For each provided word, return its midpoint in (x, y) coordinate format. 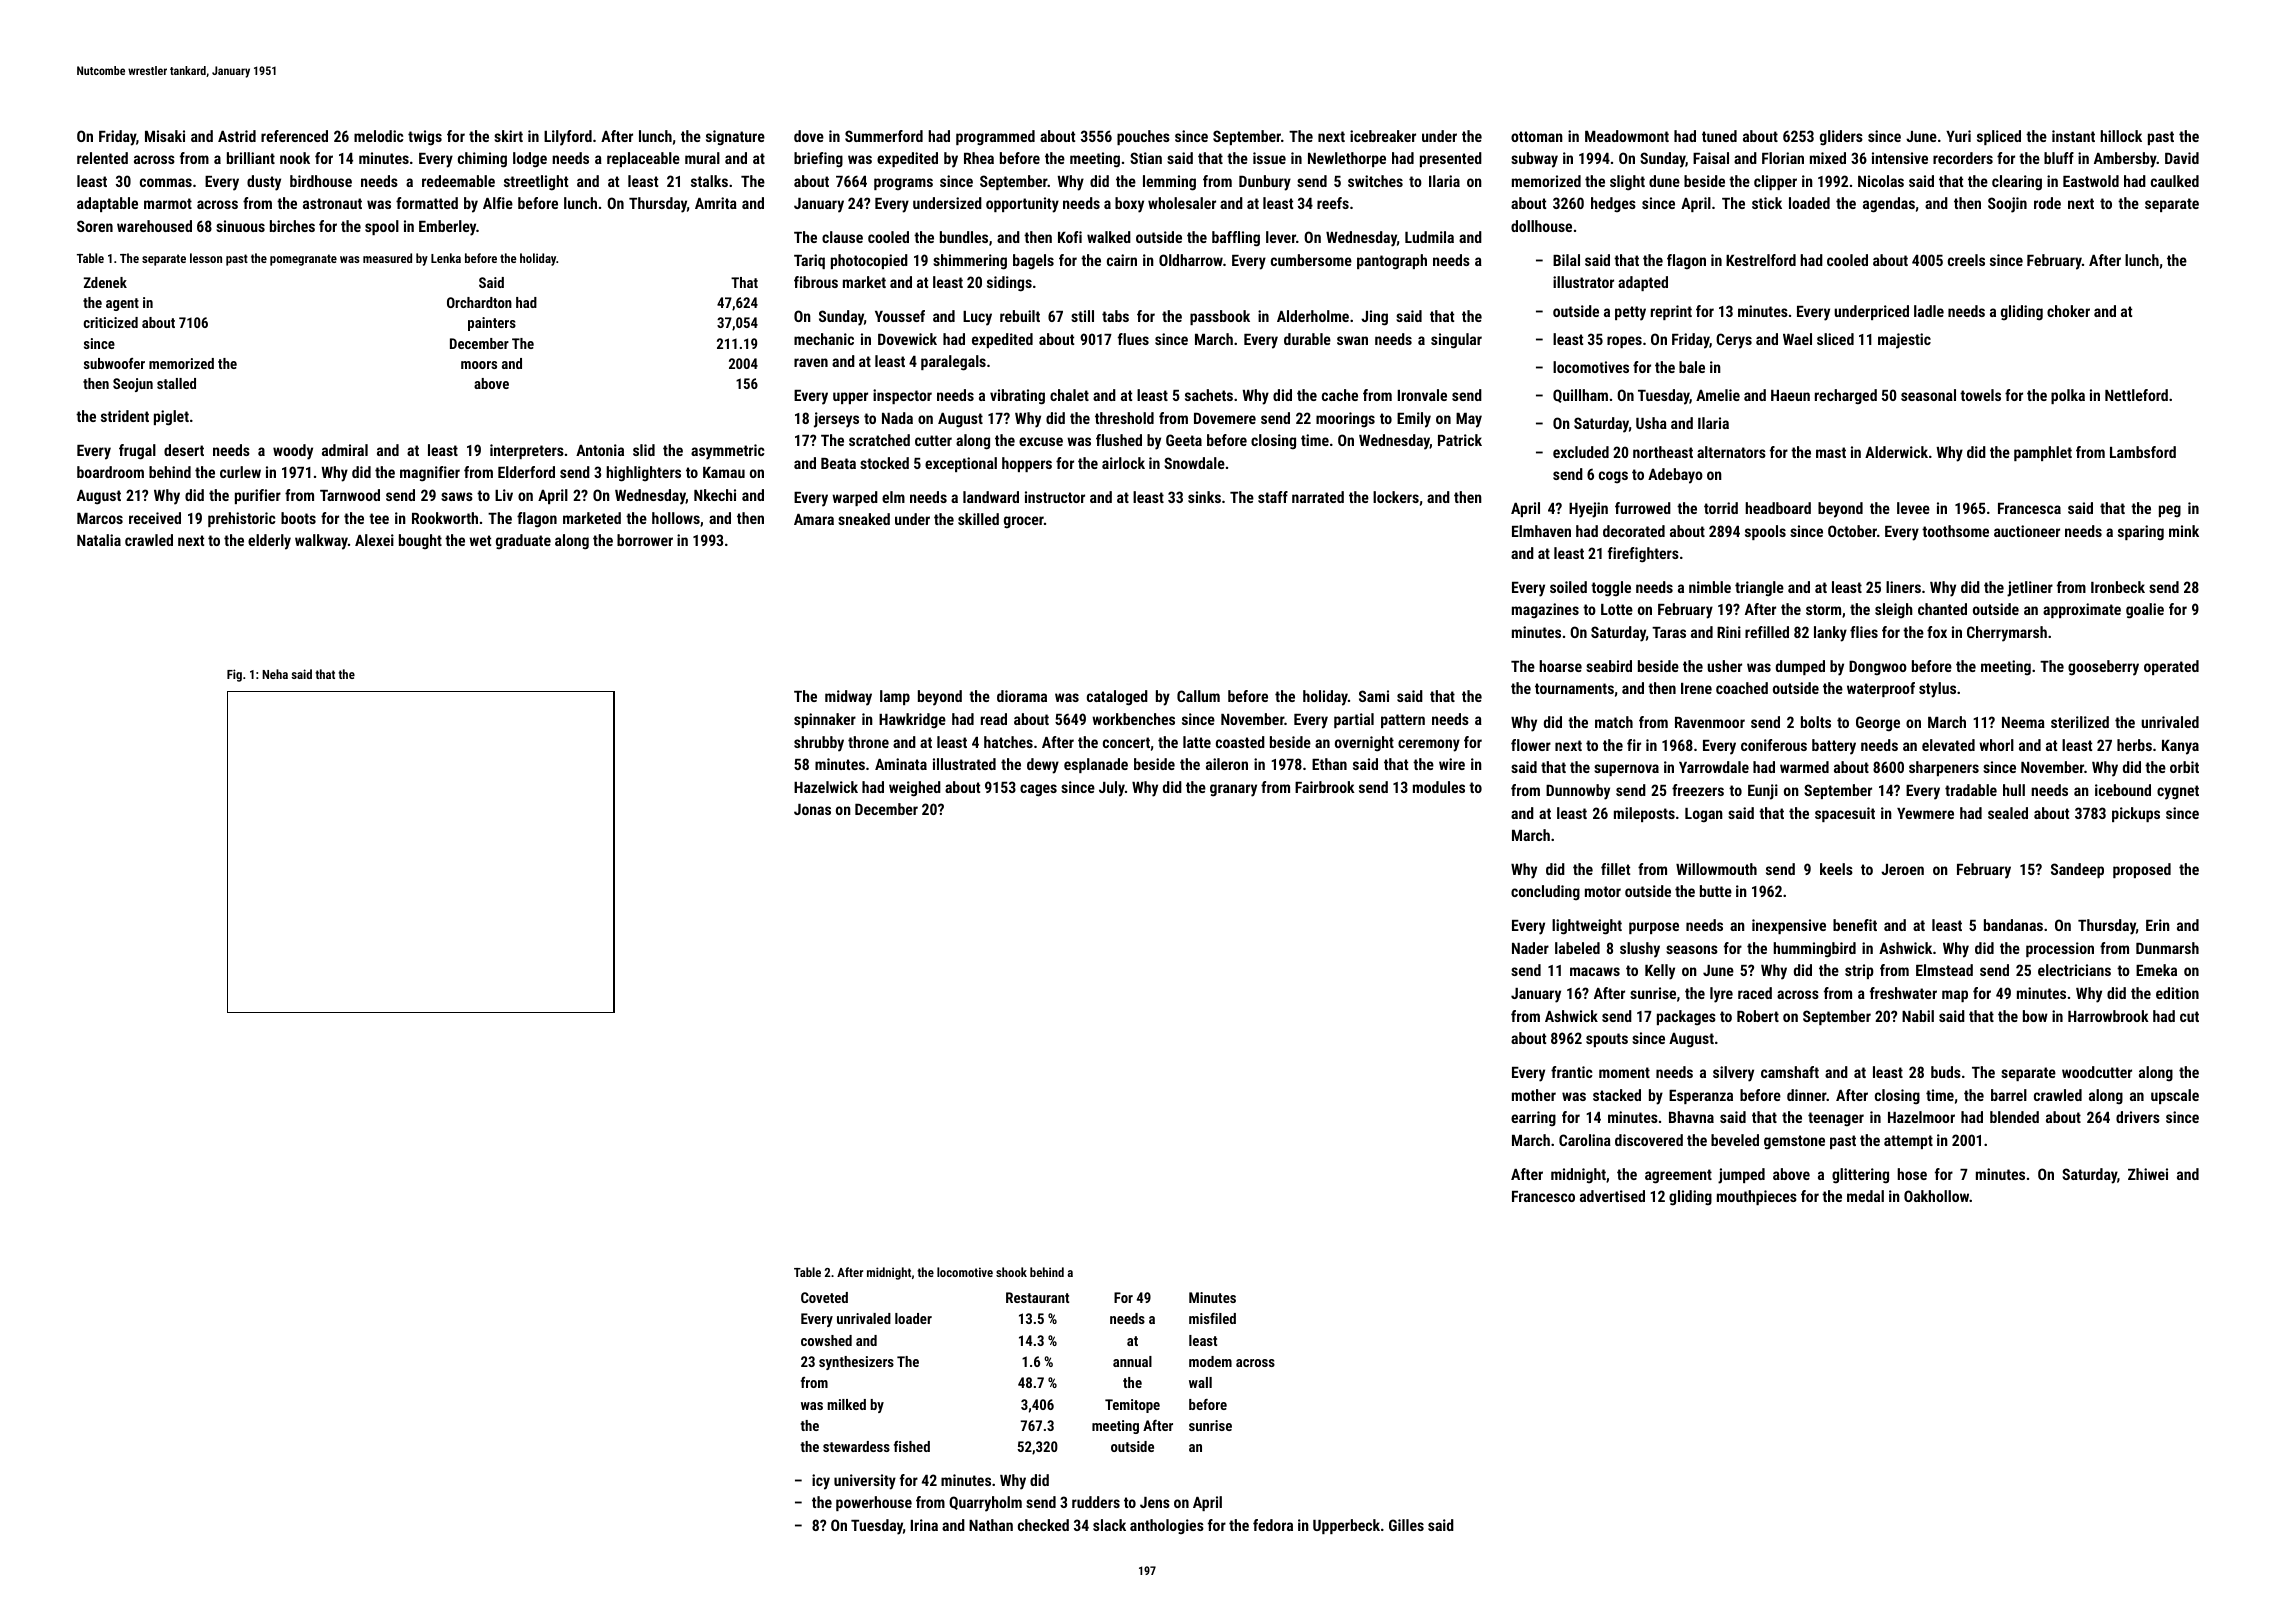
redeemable (458, 181)
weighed (915, 789)
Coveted (824, 1297)
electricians (2074, 970)
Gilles (1406, 1525)
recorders (1963, 158)
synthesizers (856, 1363)
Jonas (812, 809)
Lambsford (2143, 452)
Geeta (1184, 440)
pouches (1143, 137)
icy (821, 1482)
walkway (321, 542)
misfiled (1212, 1318)
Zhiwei (2148, 1174)
